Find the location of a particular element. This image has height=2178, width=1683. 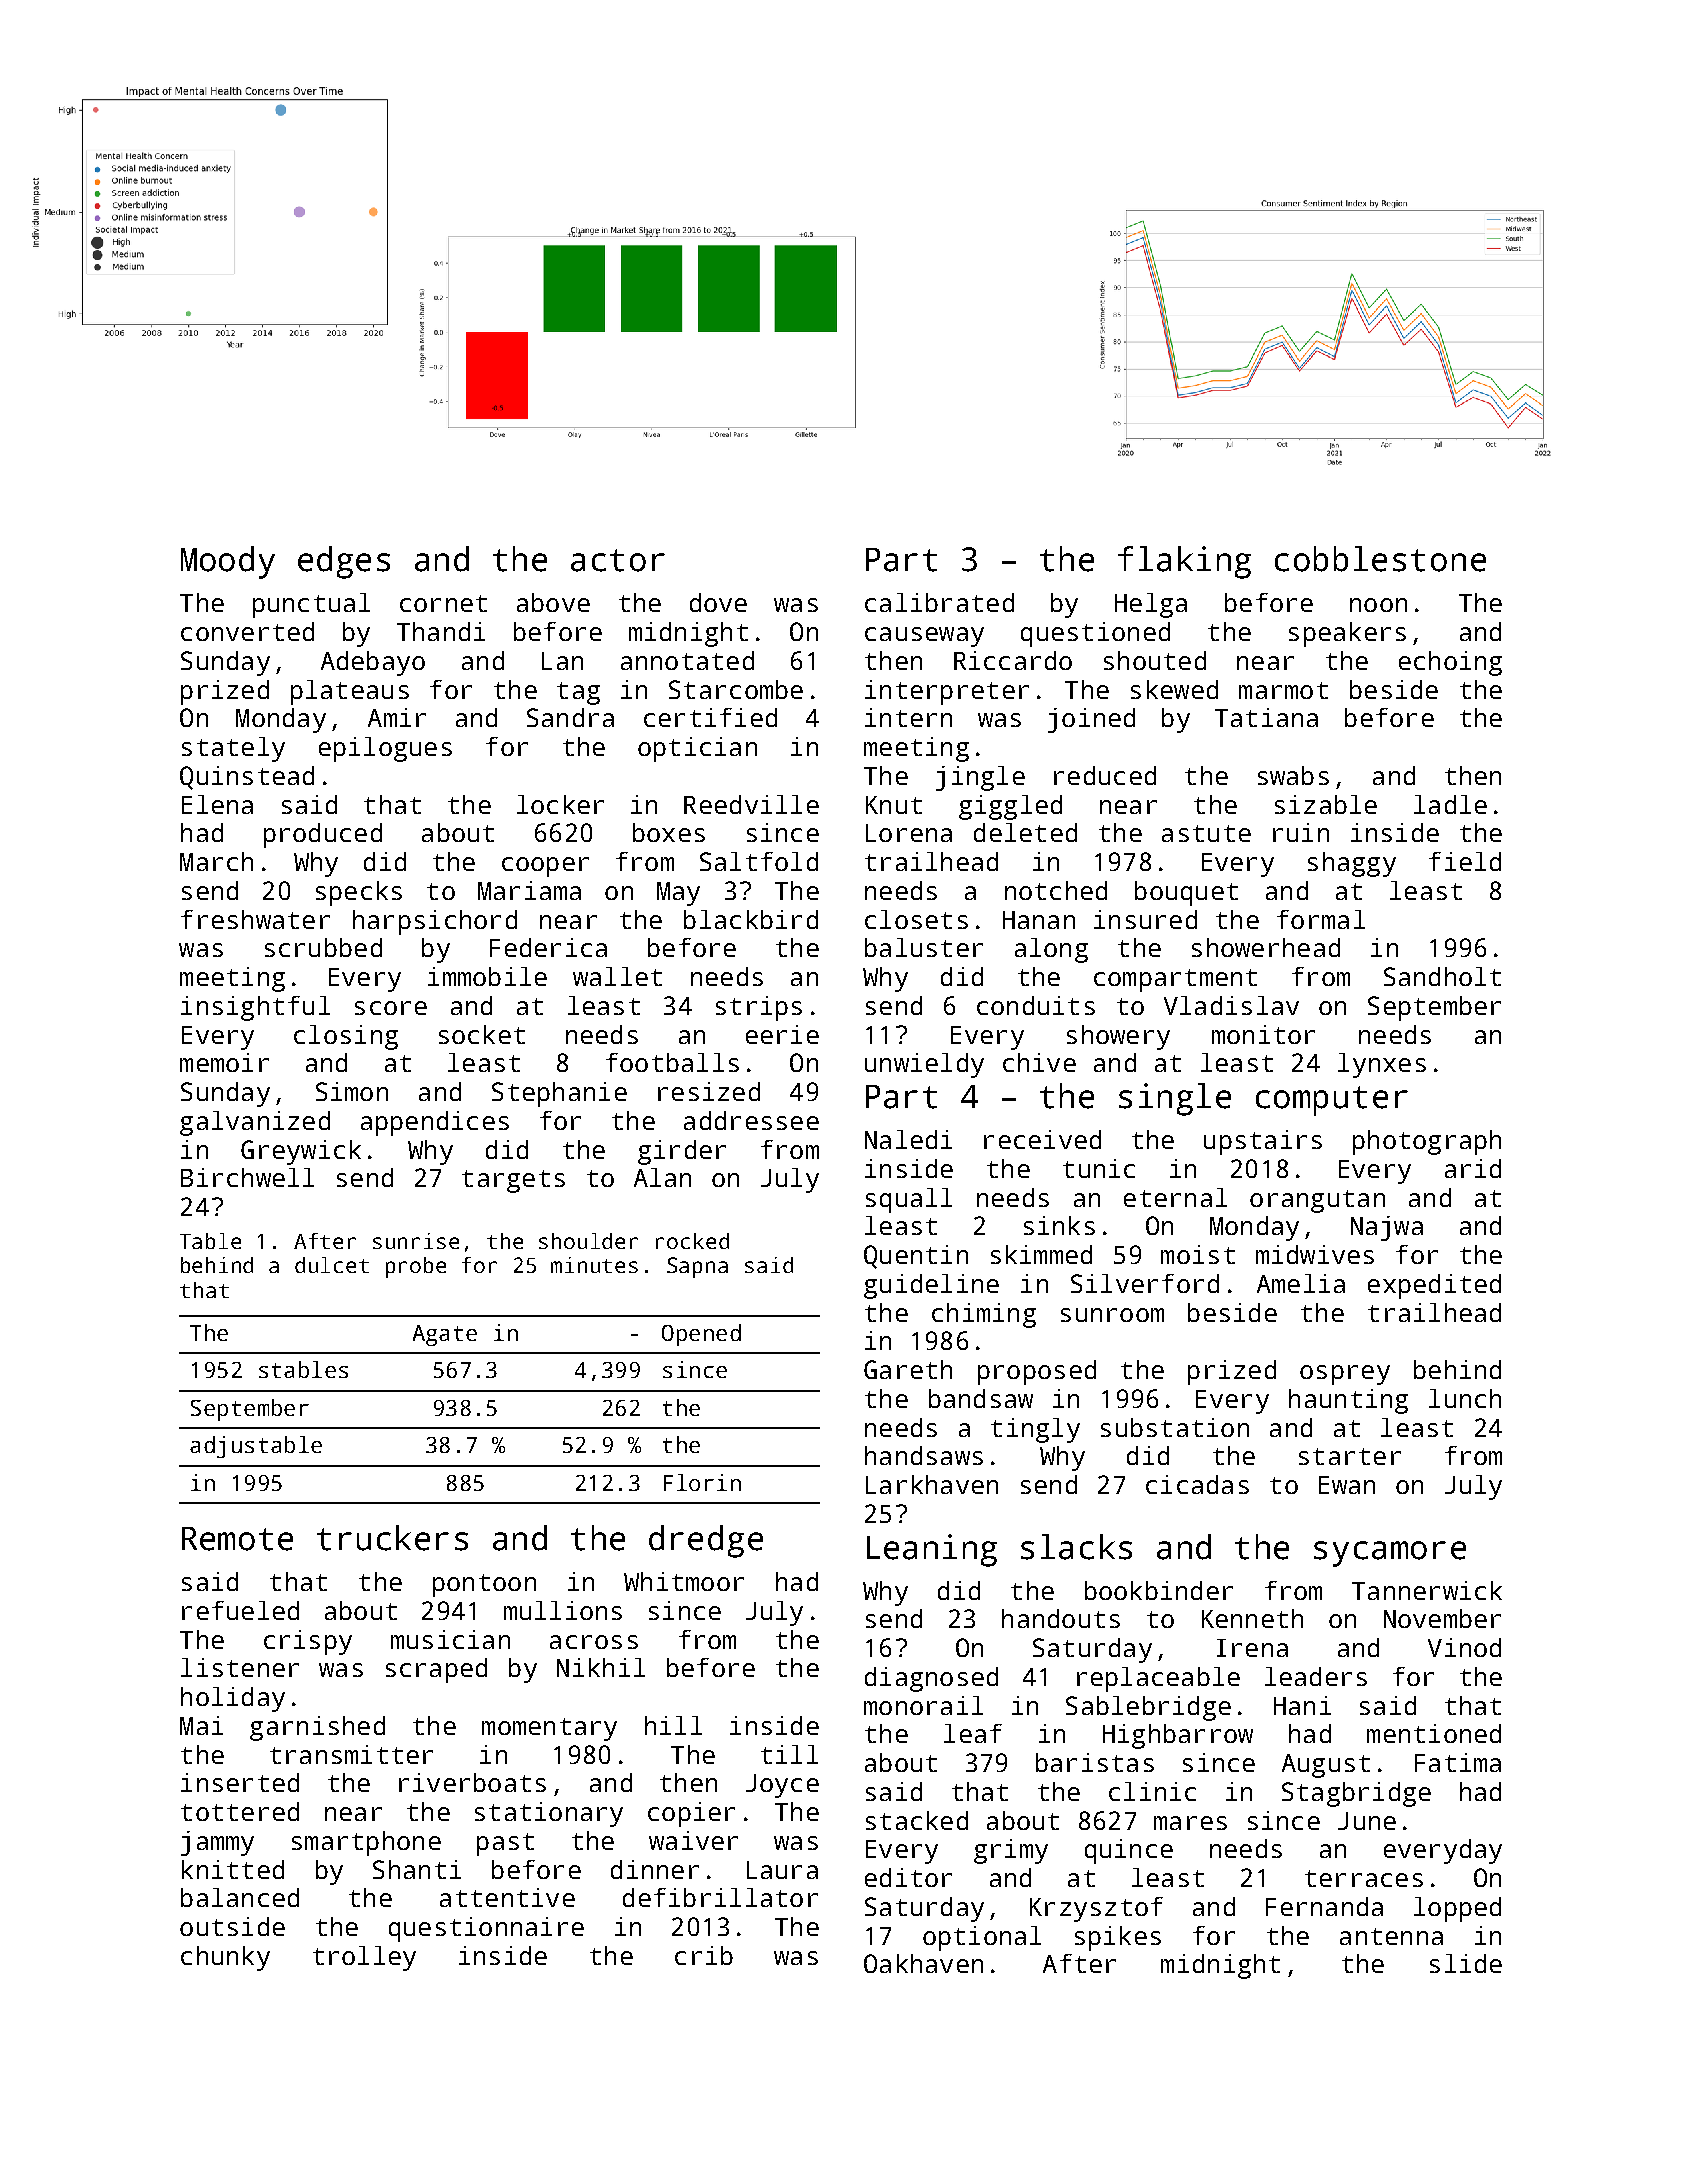

edges is located at coordinates (344, 562).
